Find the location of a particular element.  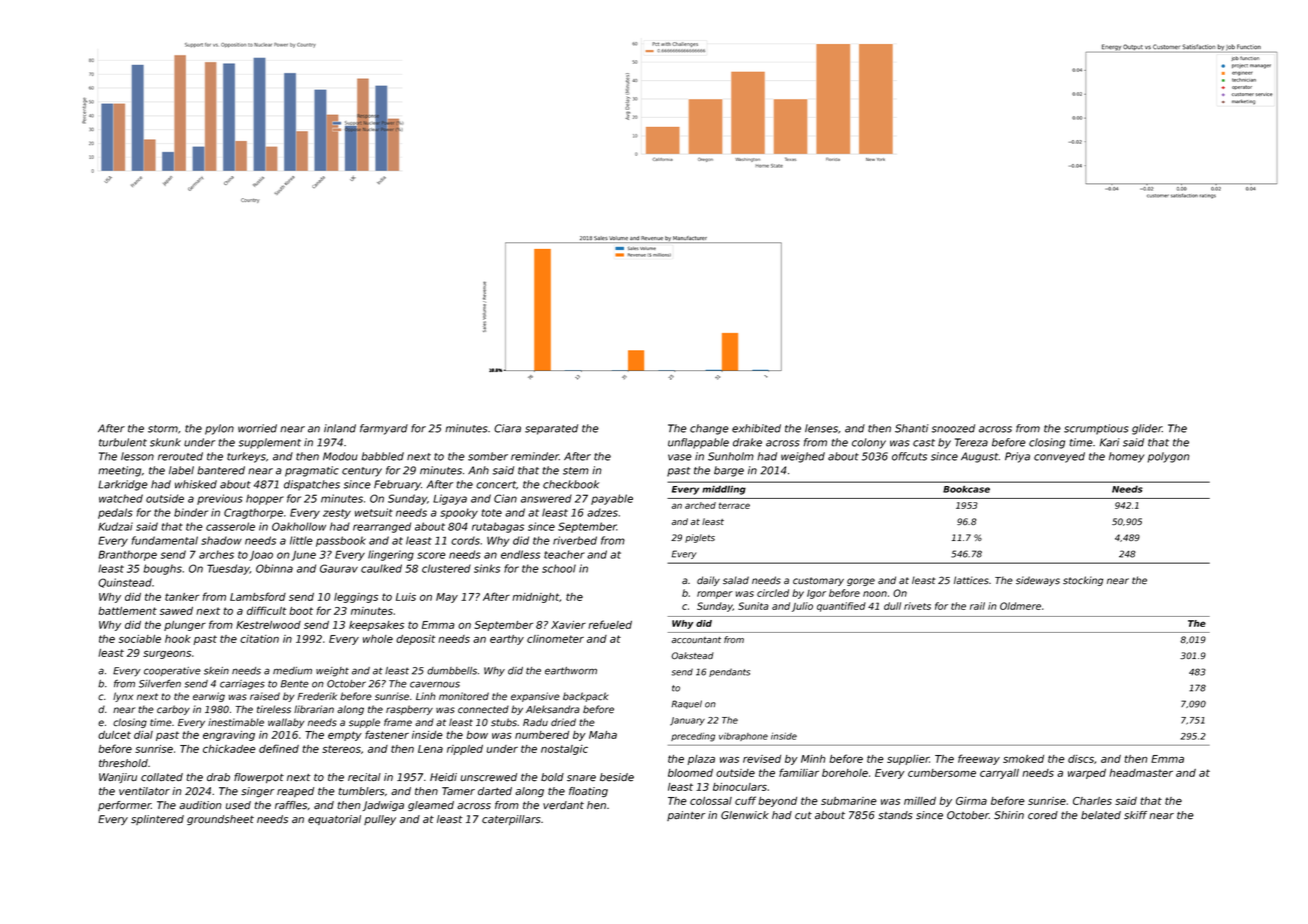

groundsheet is located at coordinates (220, 820).
